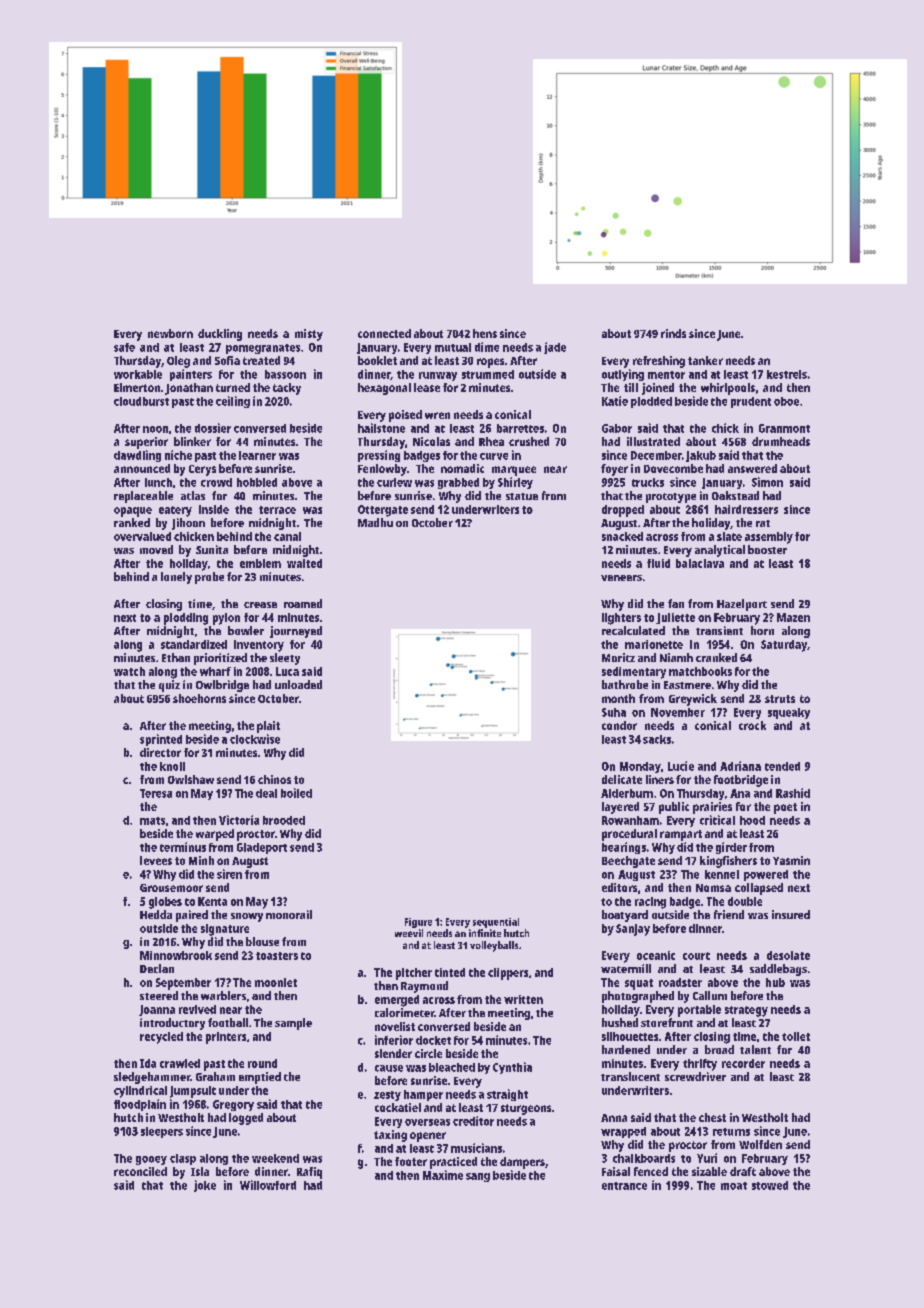 The image size is (924, 1308). What do you see at coordinates (781, 441) in the image?
I see `drumheads` at bounding box center [781, 441].
